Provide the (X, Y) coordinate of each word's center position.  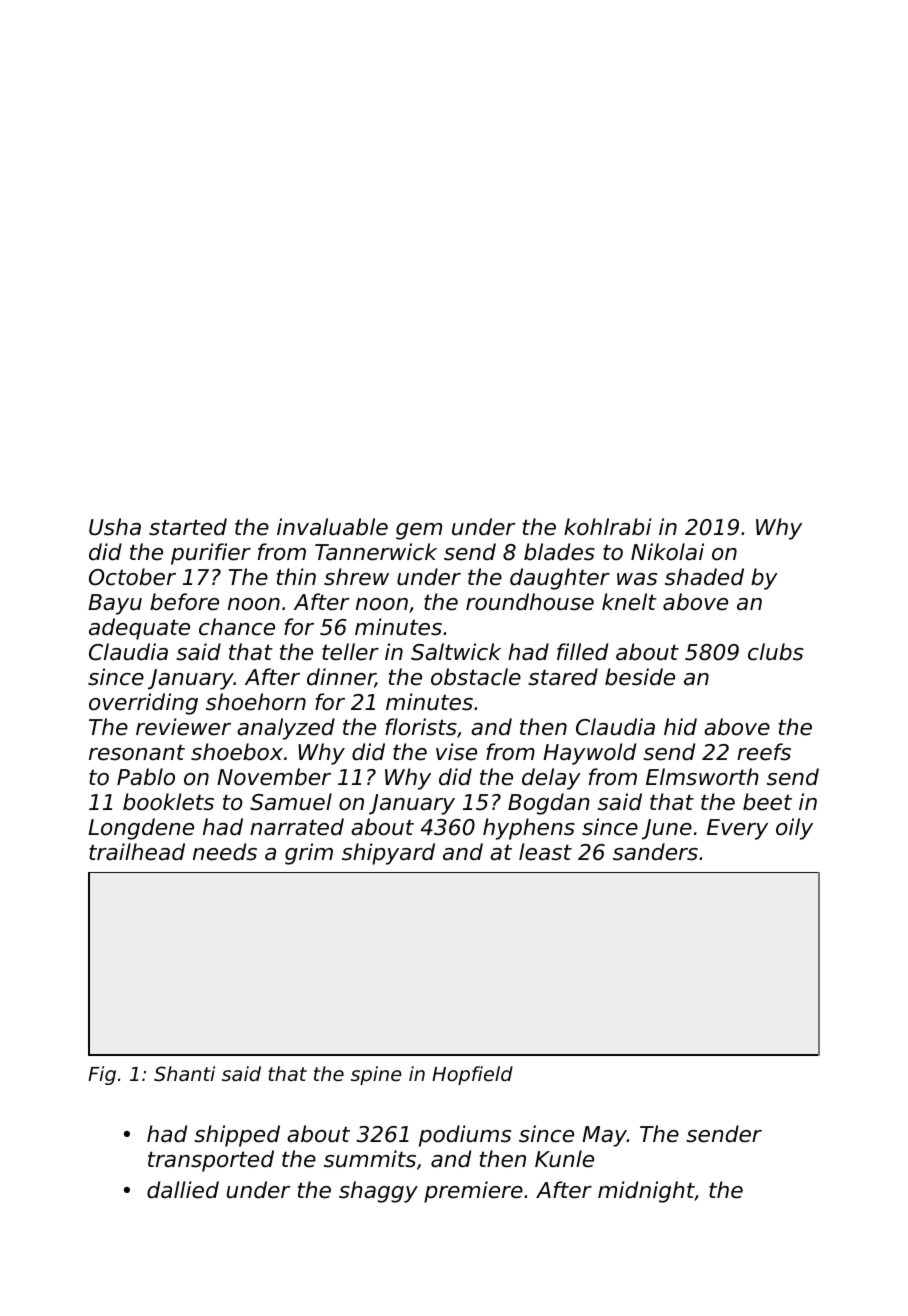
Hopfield (472, 1075)
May (604, 1136)
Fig (102, 1075)
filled (582, 652)
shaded (704, 577)
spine (376, 1075)
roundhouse (530, 602)
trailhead (137, 852)
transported (211, 1161)
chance (237, 627)
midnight (646, 1192)
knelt (629, 602)
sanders (655, 852)
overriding (143, 704)
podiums (465, 1136)
